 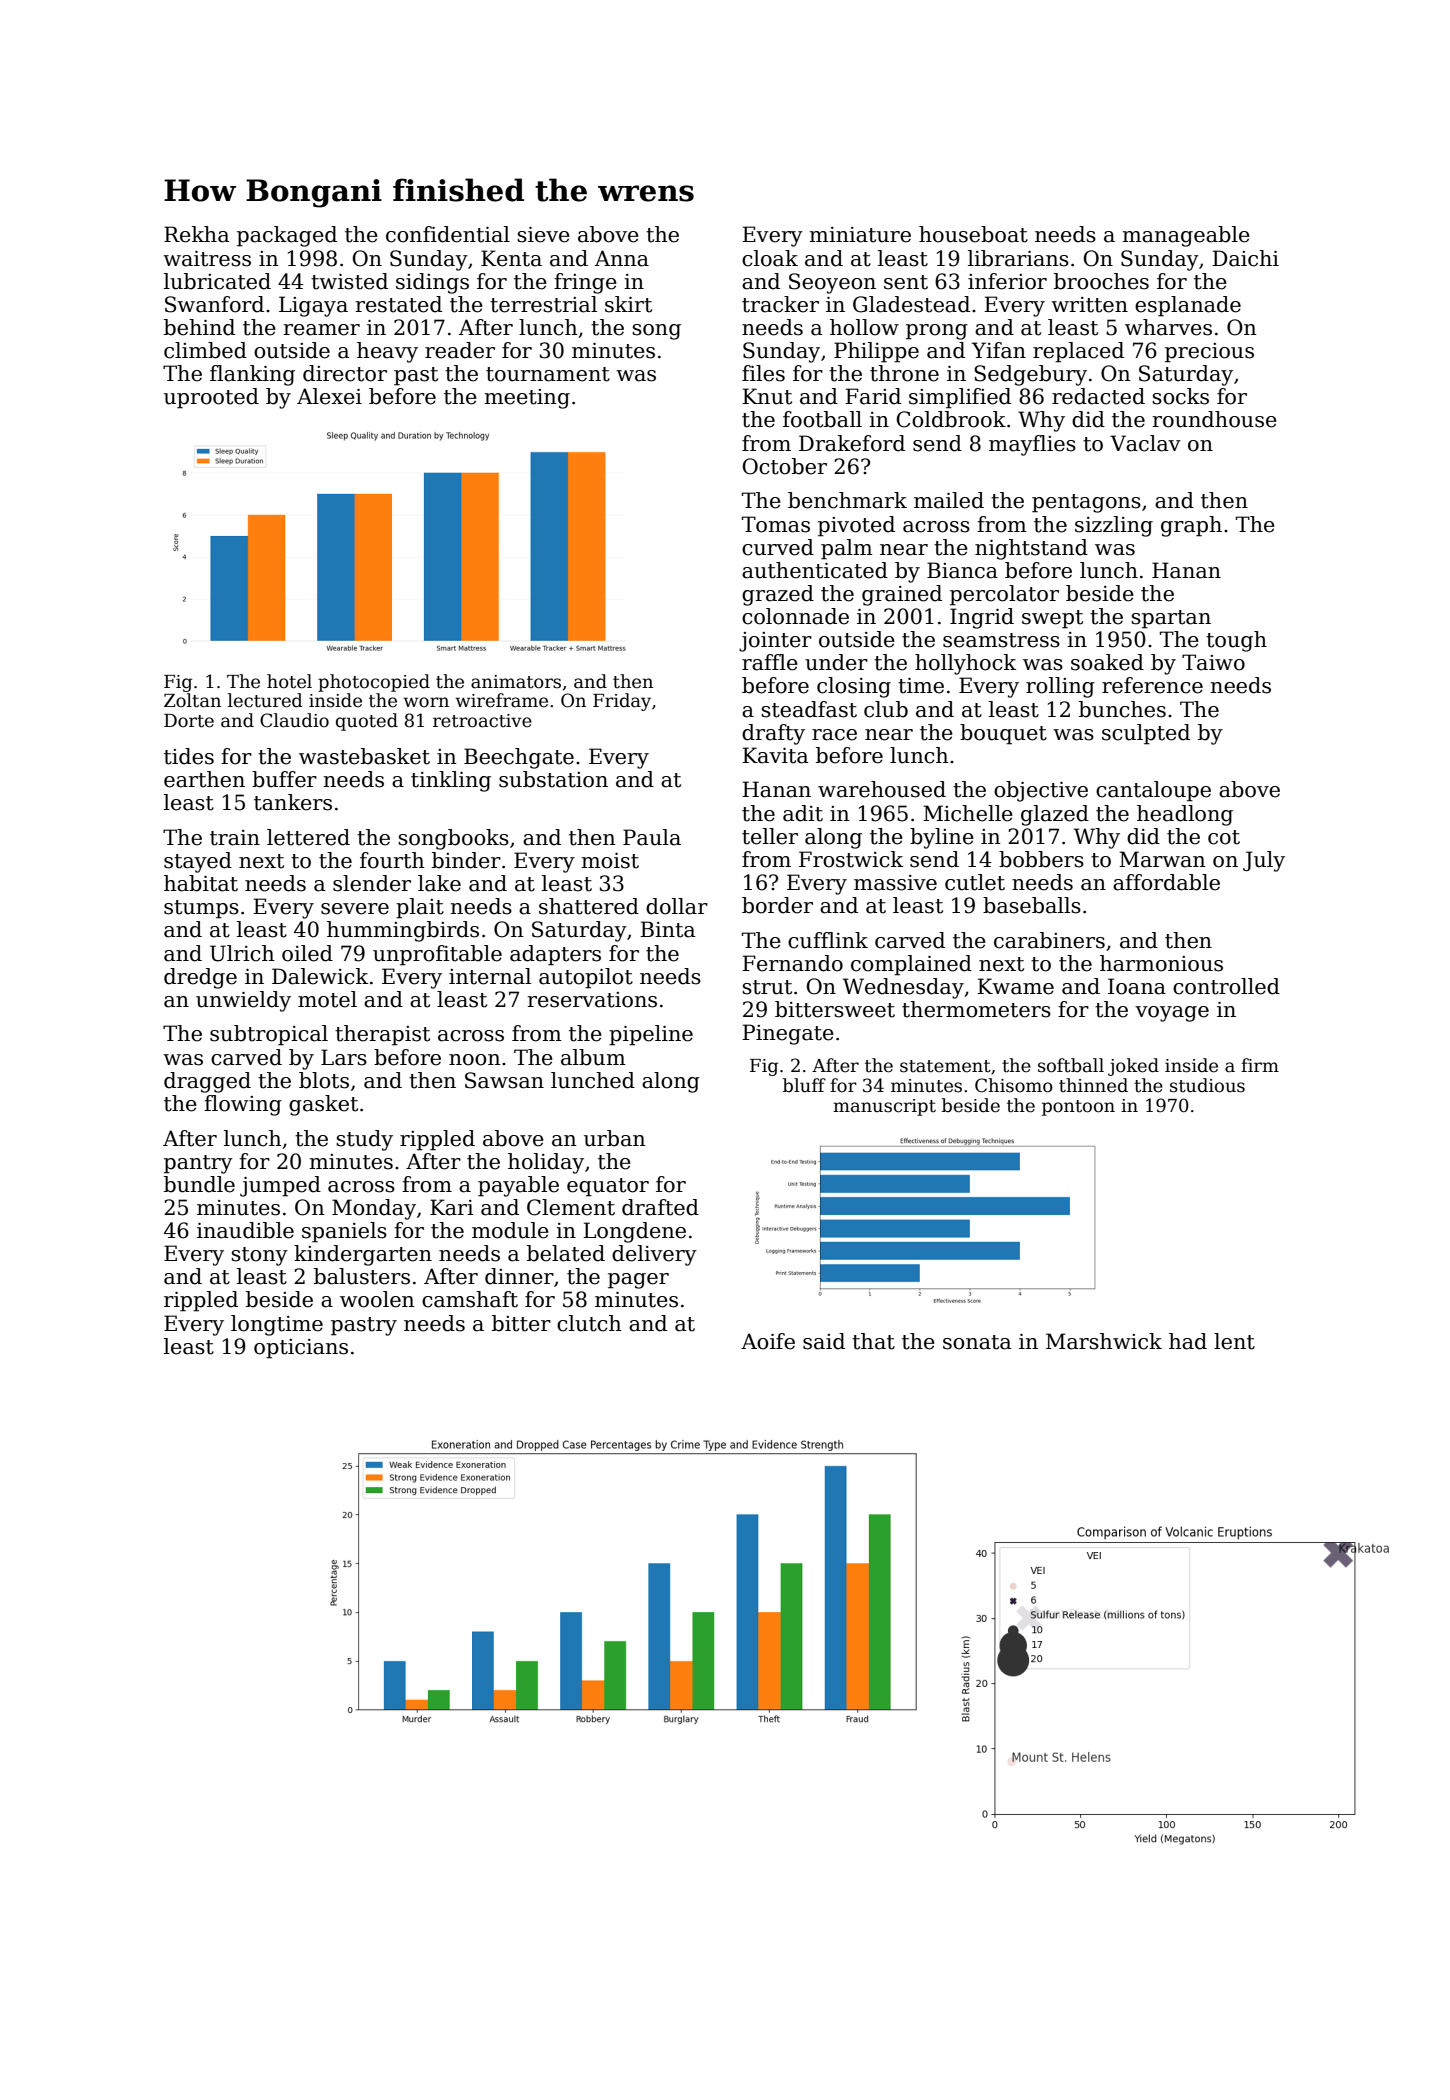 What do you see at coordinates (490, 976) in the image?
I see `internal` at bounding box center [490, 976].
